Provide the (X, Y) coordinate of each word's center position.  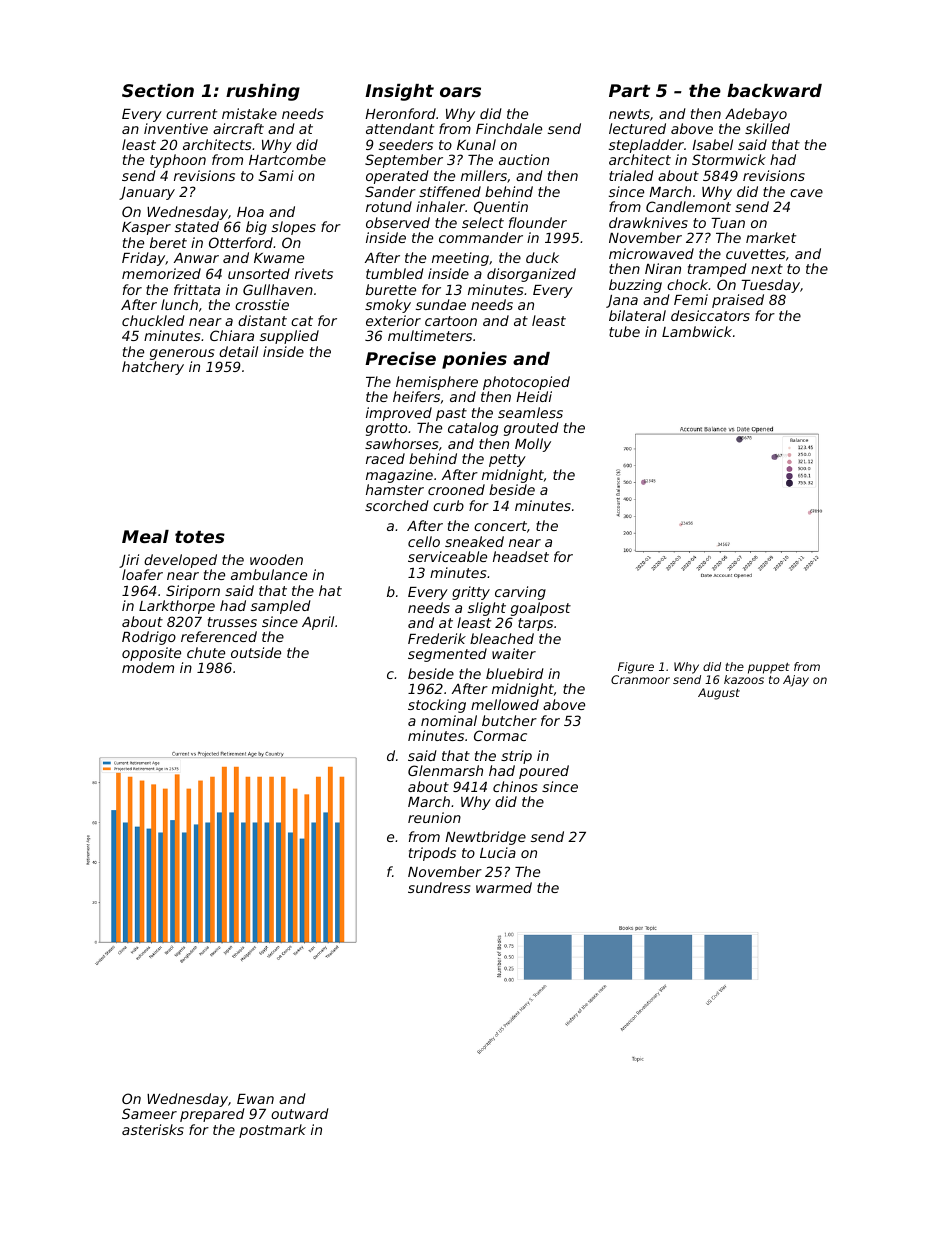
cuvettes (755, 254)
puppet (769, 668)
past (451, 414)
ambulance (269, 574)
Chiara (232, 335)
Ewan (255, 1099)
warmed (504, 887)
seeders (406, 144)
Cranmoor (640, 679)
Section (158, 90)
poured (544, 772)
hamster (395, 489)
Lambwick (697, 331)
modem (148, 667)
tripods (432, 854)
